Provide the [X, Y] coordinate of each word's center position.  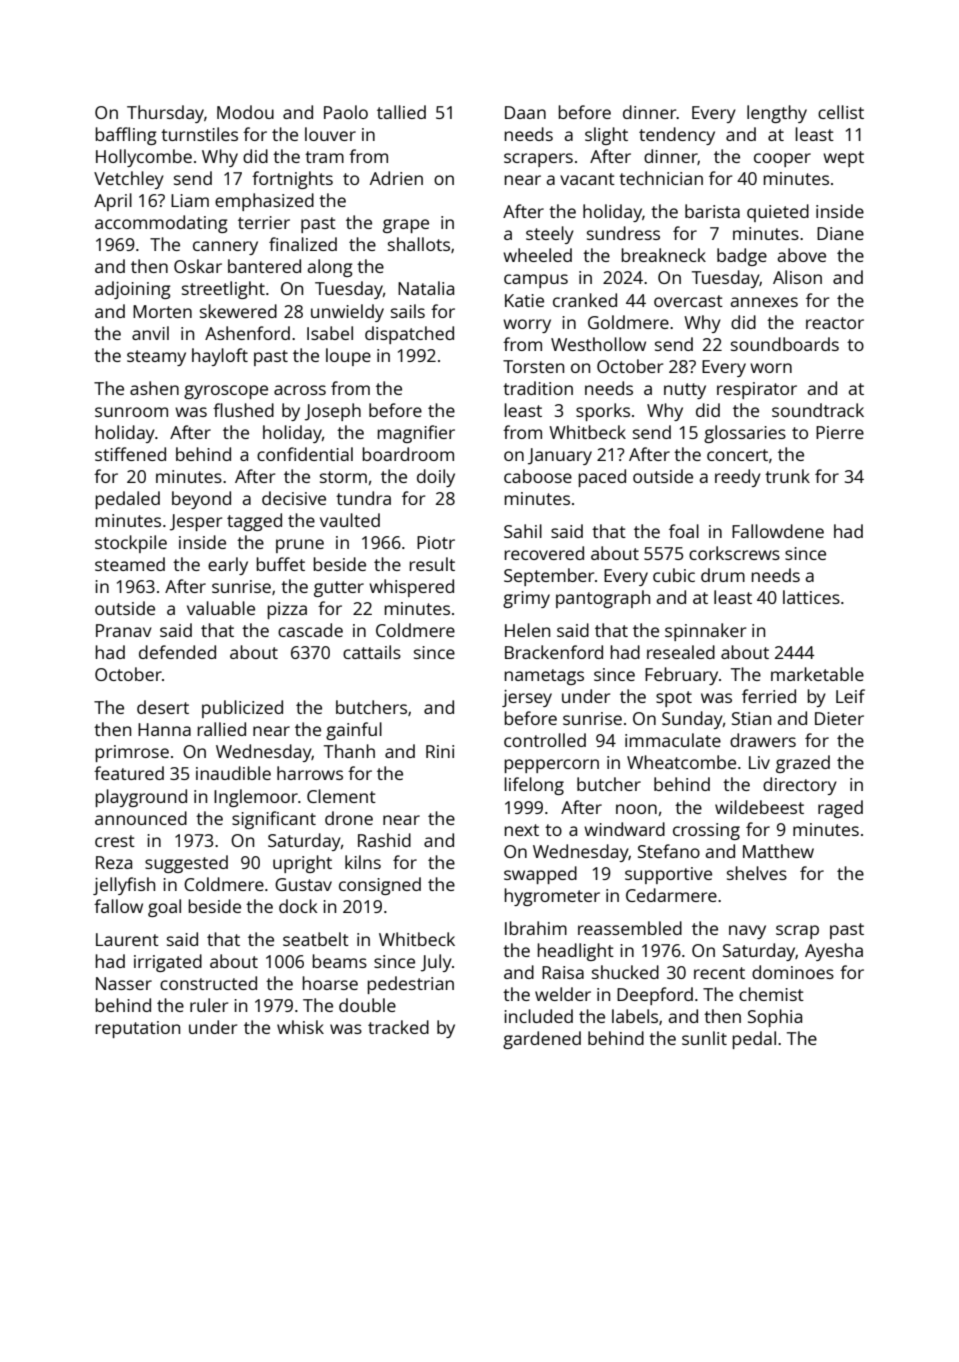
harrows [310, 773]
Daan [525, 112]
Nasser [124, 983]
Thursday [165, 114]
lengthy [777, 114]
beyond [201, 500]
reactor [835, 323]
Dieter [839, 718]
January [560, 456]
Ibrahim [536, 928]
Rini [440, 751]
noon [636, 809]
